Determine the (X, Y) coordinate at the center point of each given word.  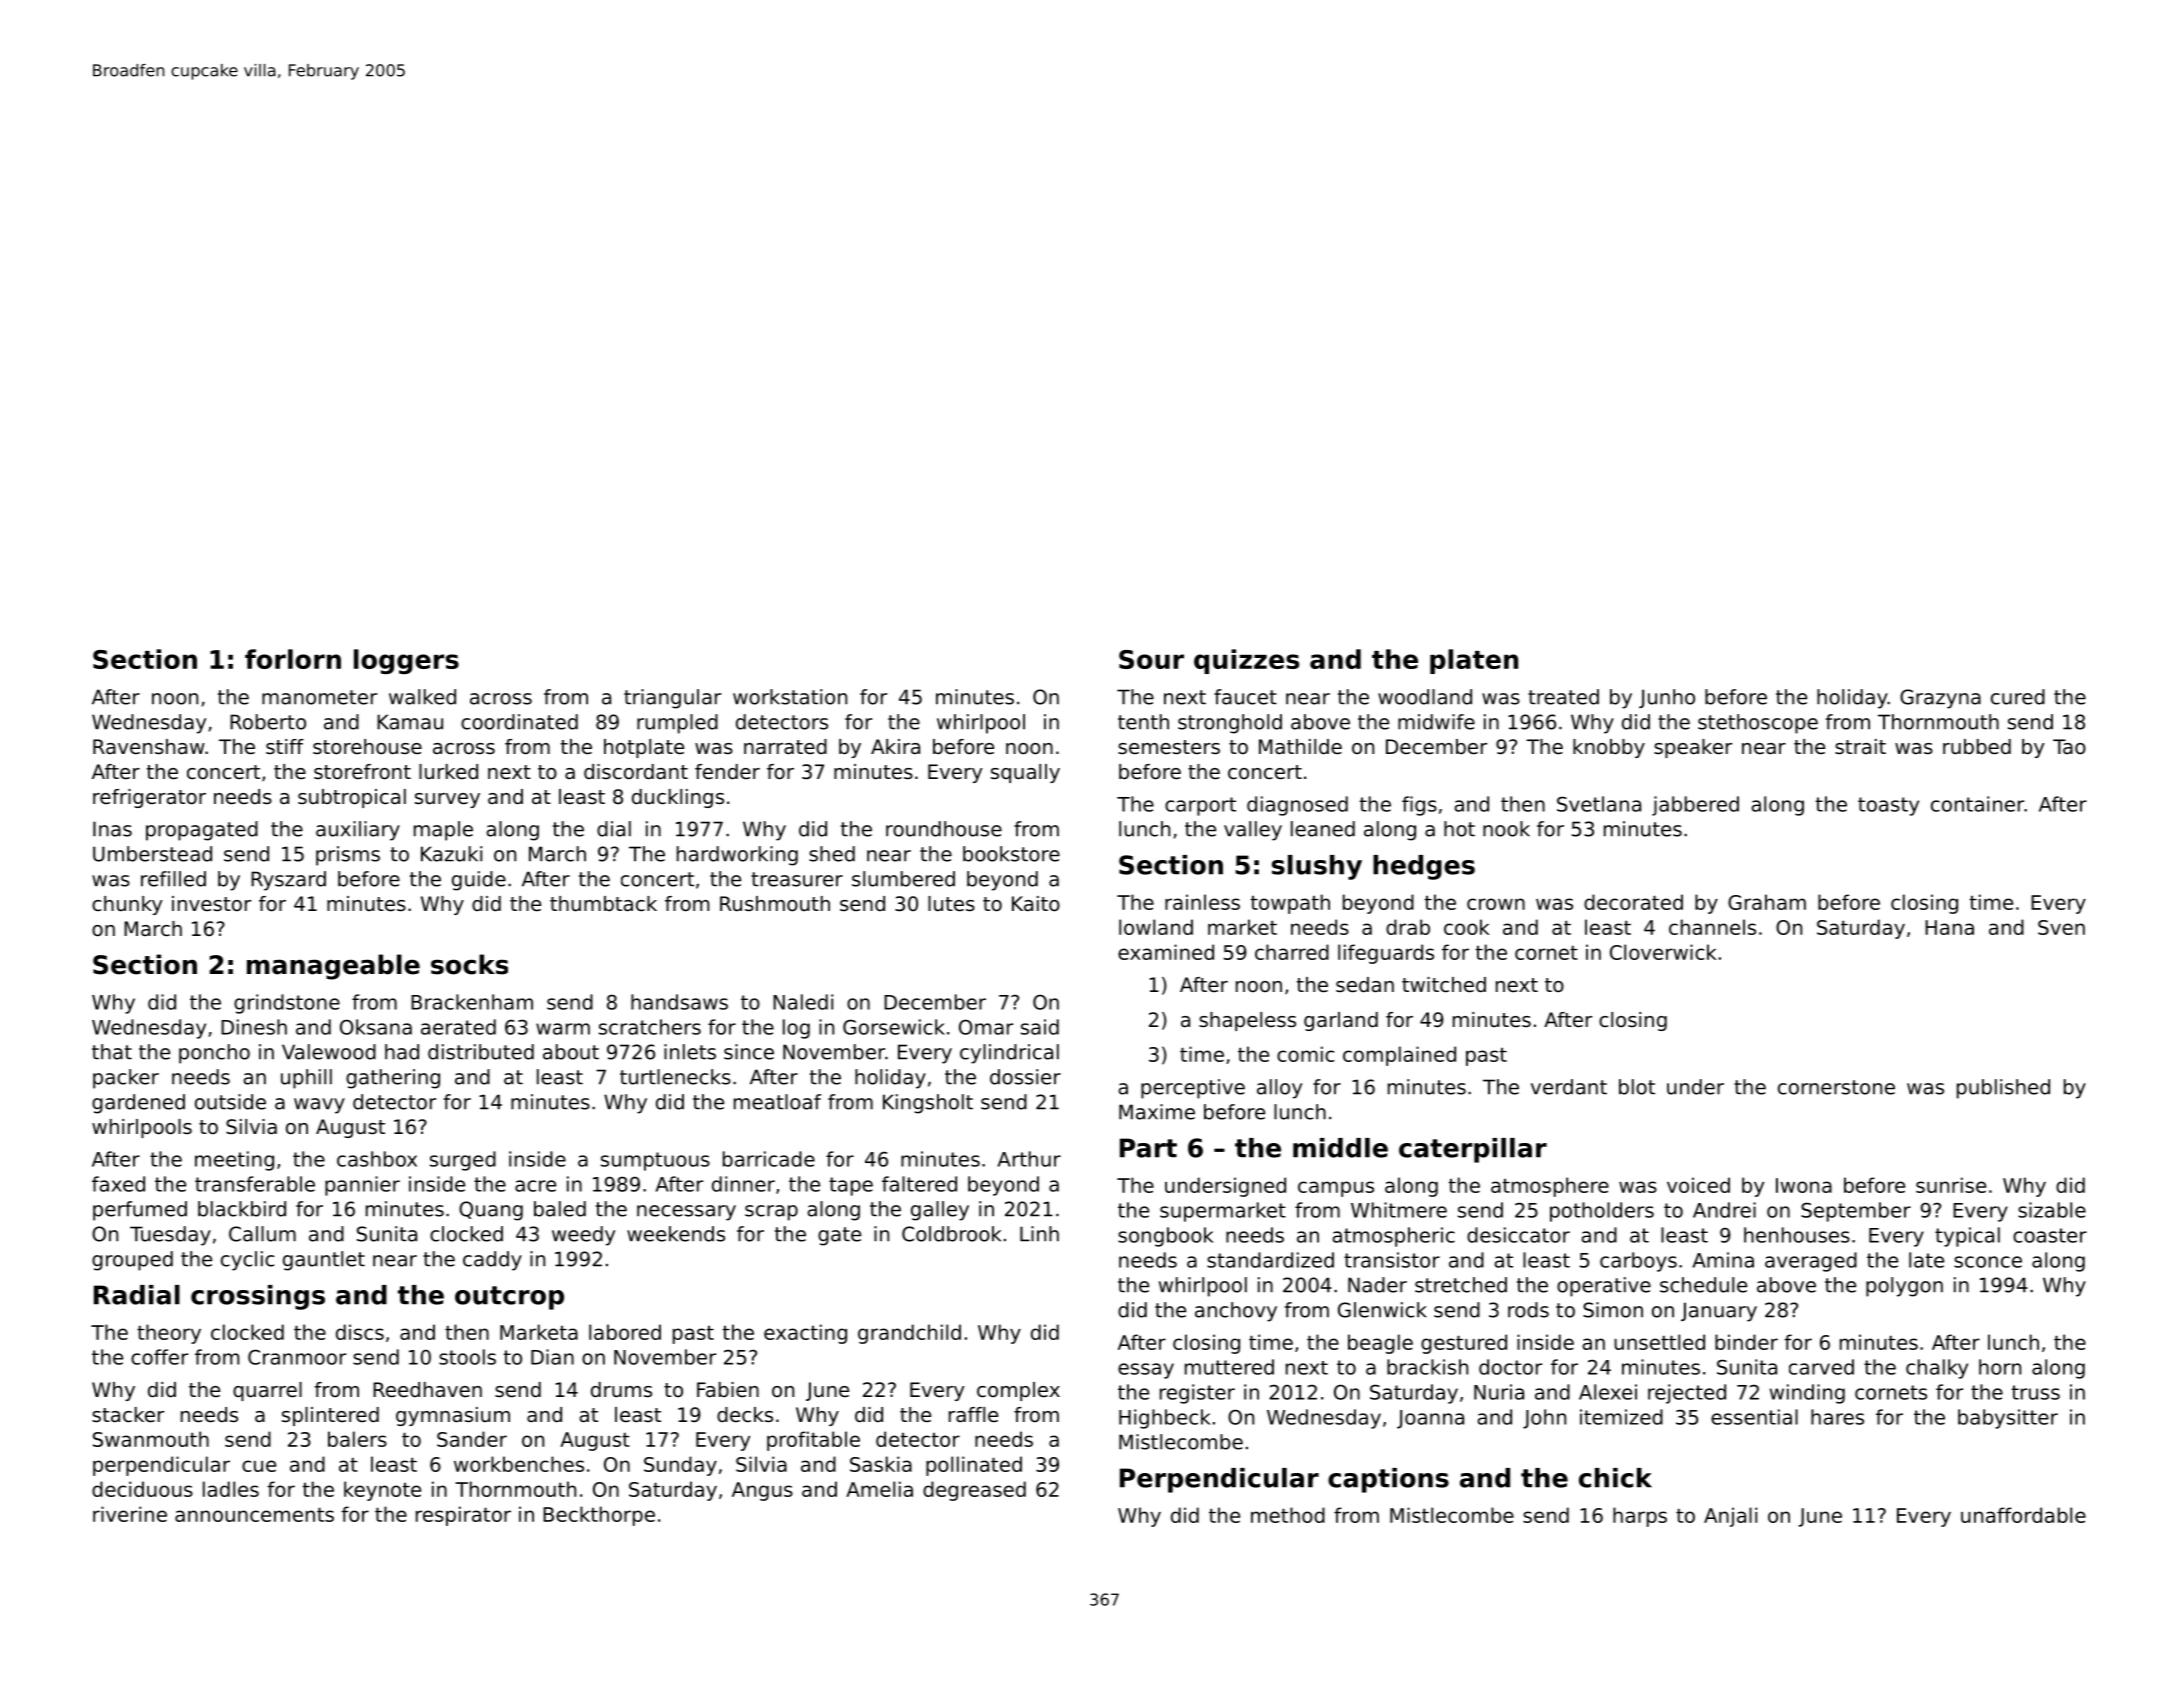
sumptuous (655, 1161)
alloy (1279, 1089)
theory (169, 1334)
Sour (1151, 659)
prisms (348, 856)
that (112, 1052)
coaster (2050, 1235)
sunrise (1951, 1185)
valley (1253, 831)
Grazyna (1940, 699)
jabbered (1695, 806)
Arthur (1029, 1159)
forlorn (293, 659)
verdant (1569, 1087)
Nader (1377, 1285)
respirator (463, 1516)
